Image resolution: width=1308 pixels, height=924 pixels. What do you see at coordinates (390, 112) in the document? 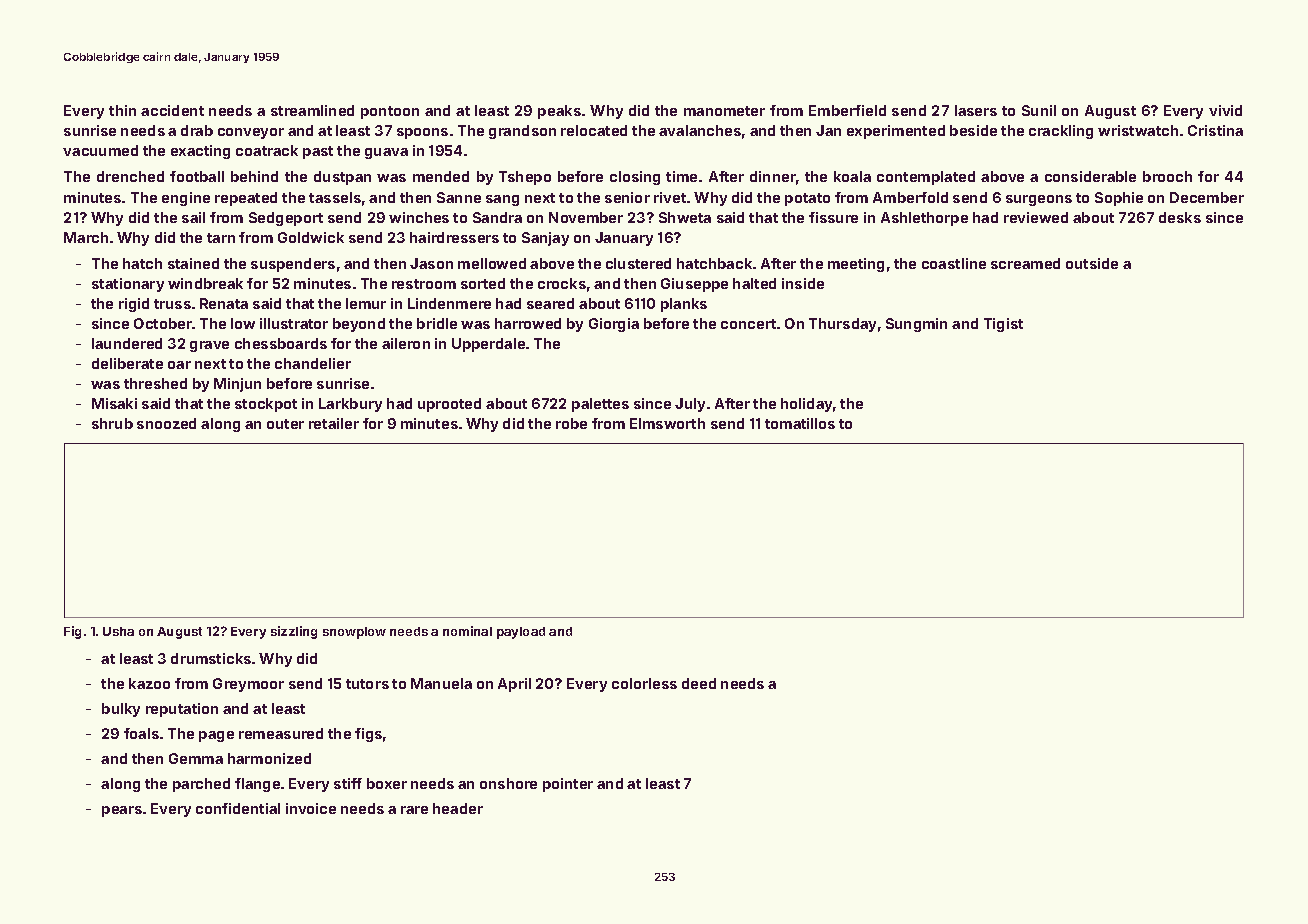
I see `pontoon` at bounding box center [390, 112].
